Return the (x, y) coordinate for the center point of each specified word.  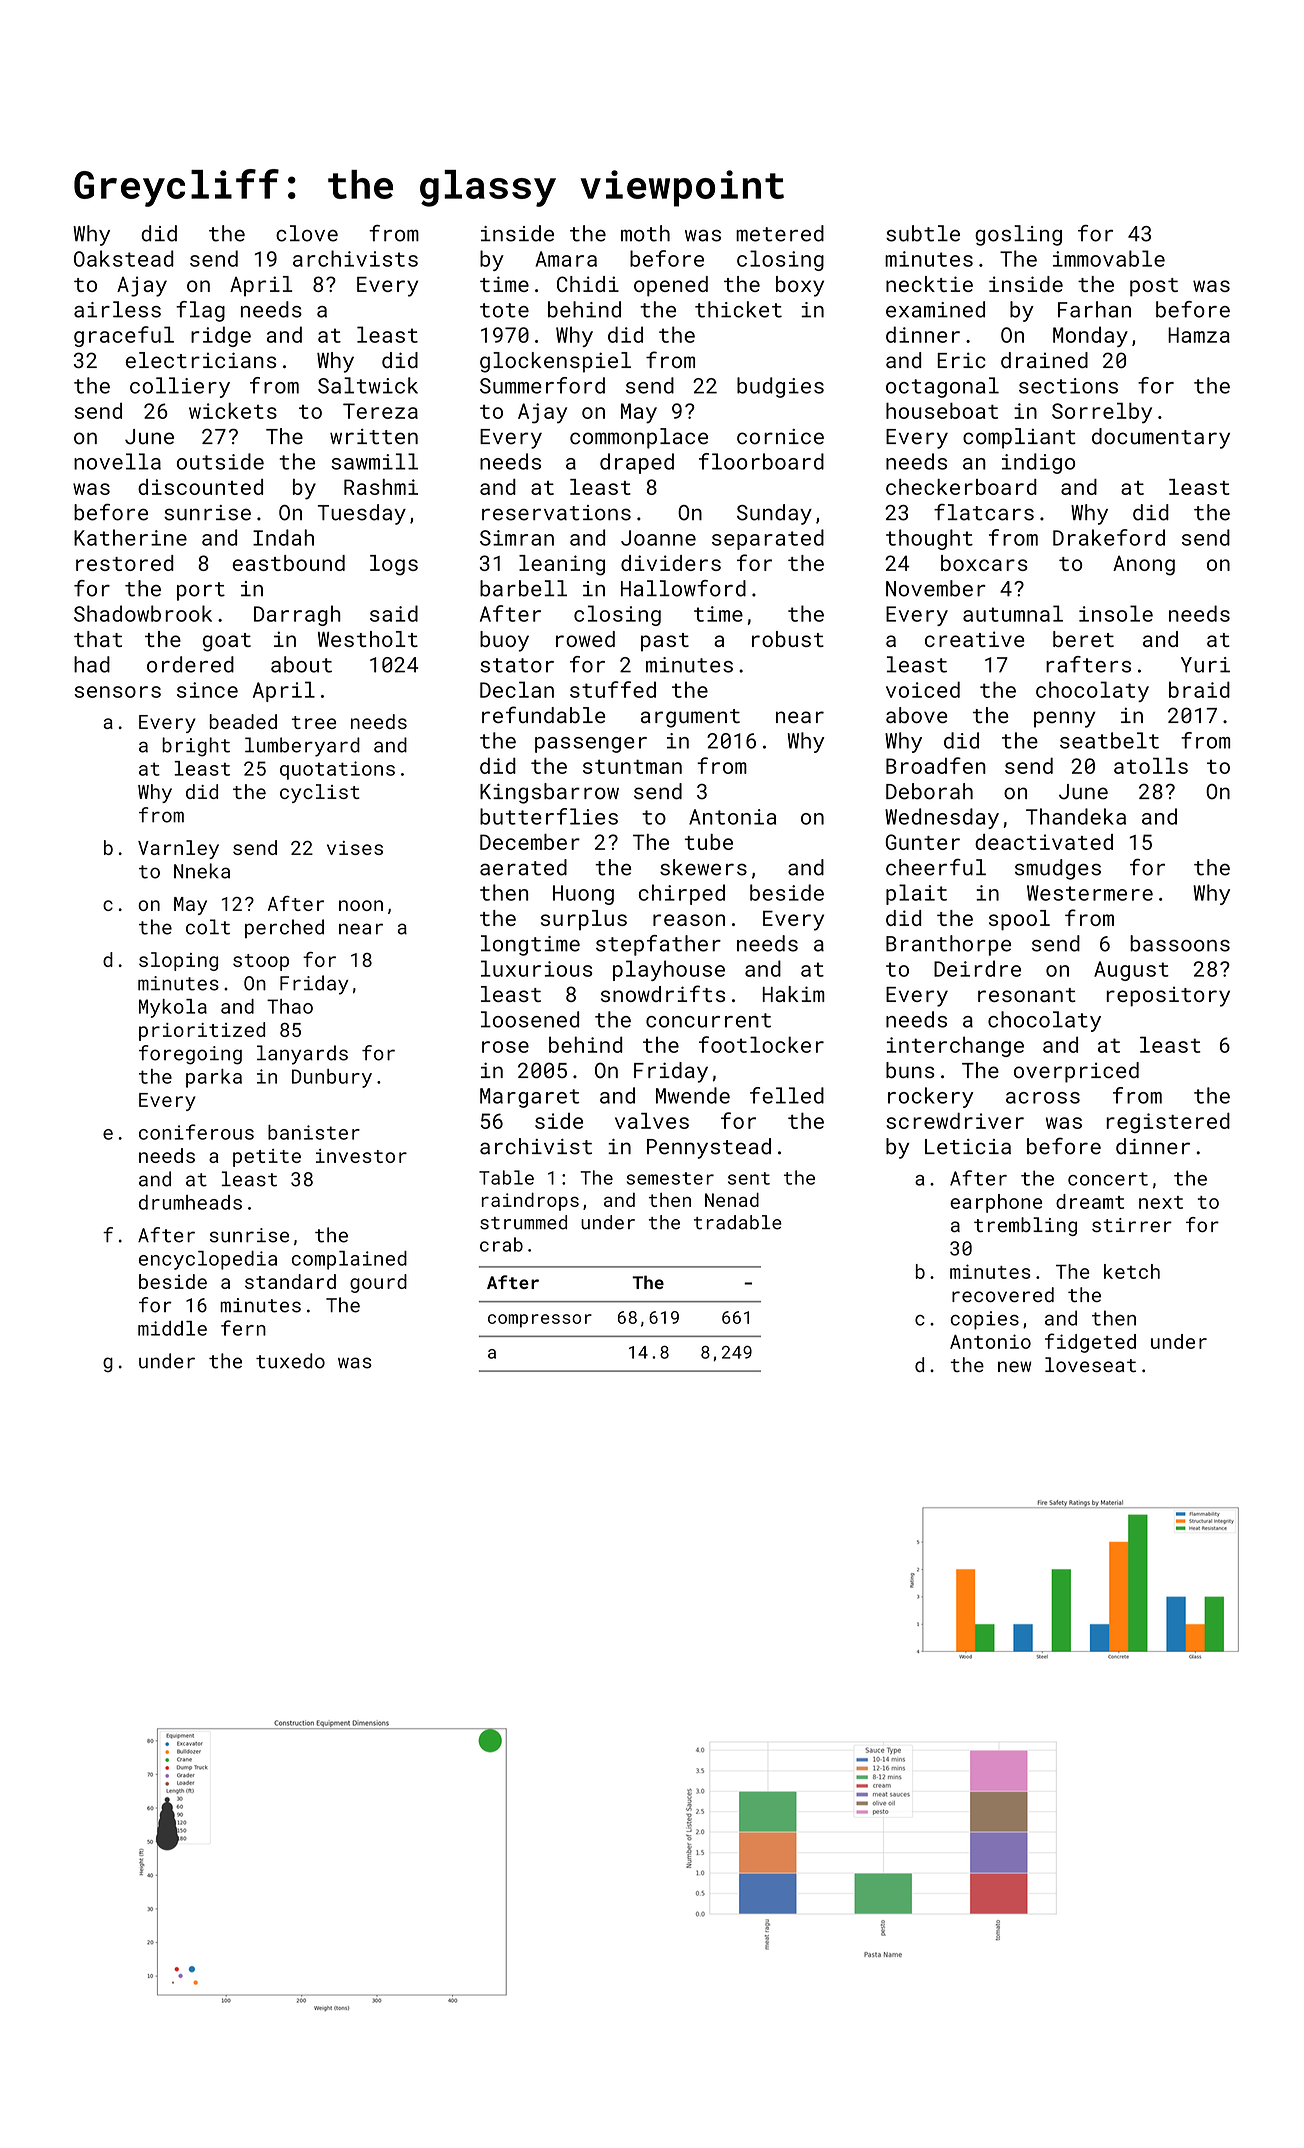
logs (394, 565)
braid (1199, 689)
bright (196, 747)
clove (307, 233)
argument (690, 718)
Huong (583, 895)
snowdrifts (663, 993)
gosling (1018, 235)
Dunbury (332, 1078)
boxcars (984, 563)
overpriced (1076, 1072)
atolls (1151, 765)
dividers (671, 563)
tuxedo (290, 1361)
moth (645, 233)
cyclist (320, 793)
